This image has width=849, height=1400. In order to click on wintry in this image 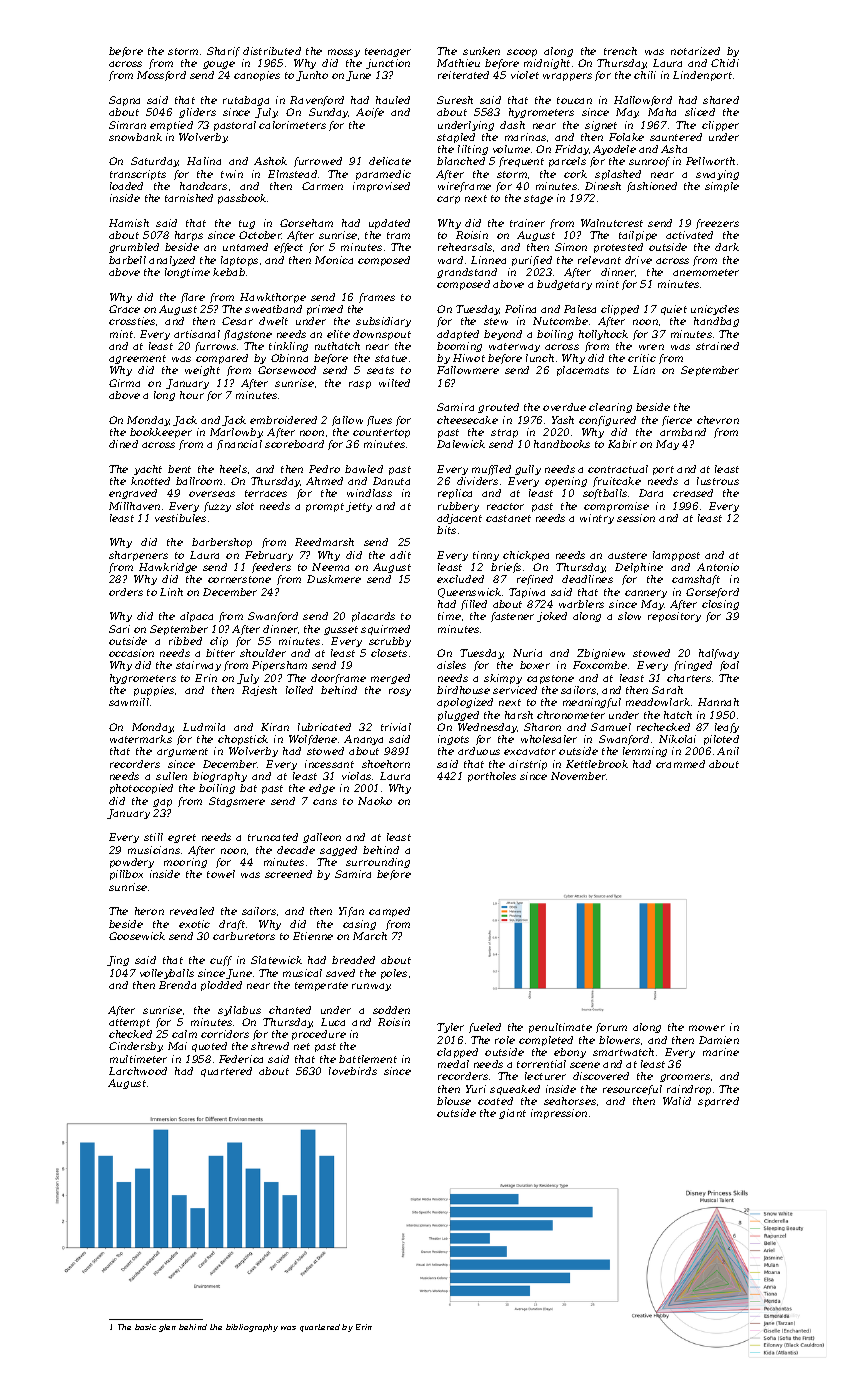, I will do `click(597, 519)`.
